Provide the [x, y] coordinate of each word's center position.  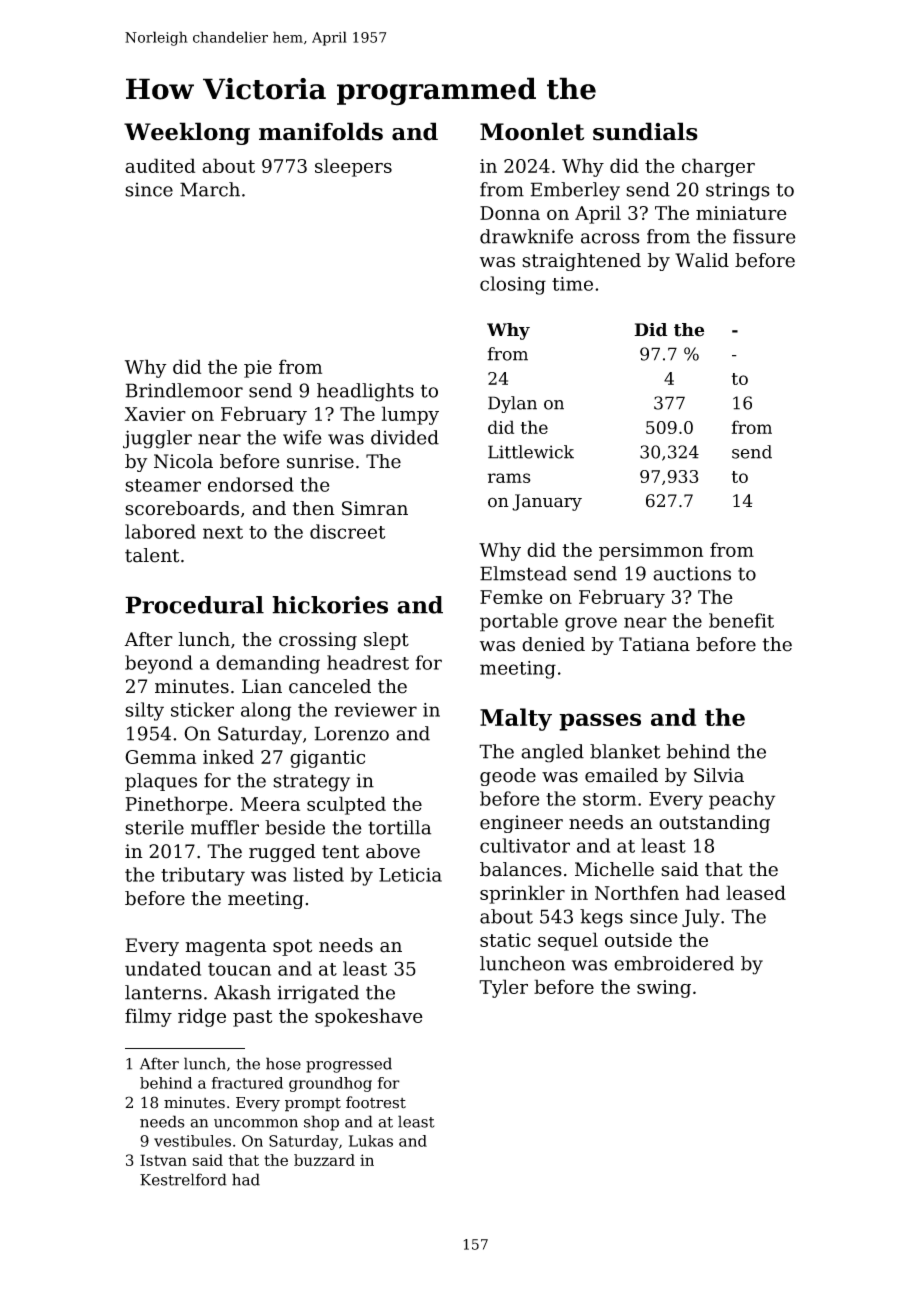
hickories [330, 605]
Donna [510, 213]
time [572, 284]
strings [738, 191]
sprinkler [522, 894]
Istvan [163, 1160]
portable [519, 622]
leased [756, 892]
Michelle [614, 869]
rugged [282, 853]
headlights [365, 392]
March [210, 189]
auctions [692, 573]
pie [258, 369]
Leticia [410, 875]
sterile [154, 827]
